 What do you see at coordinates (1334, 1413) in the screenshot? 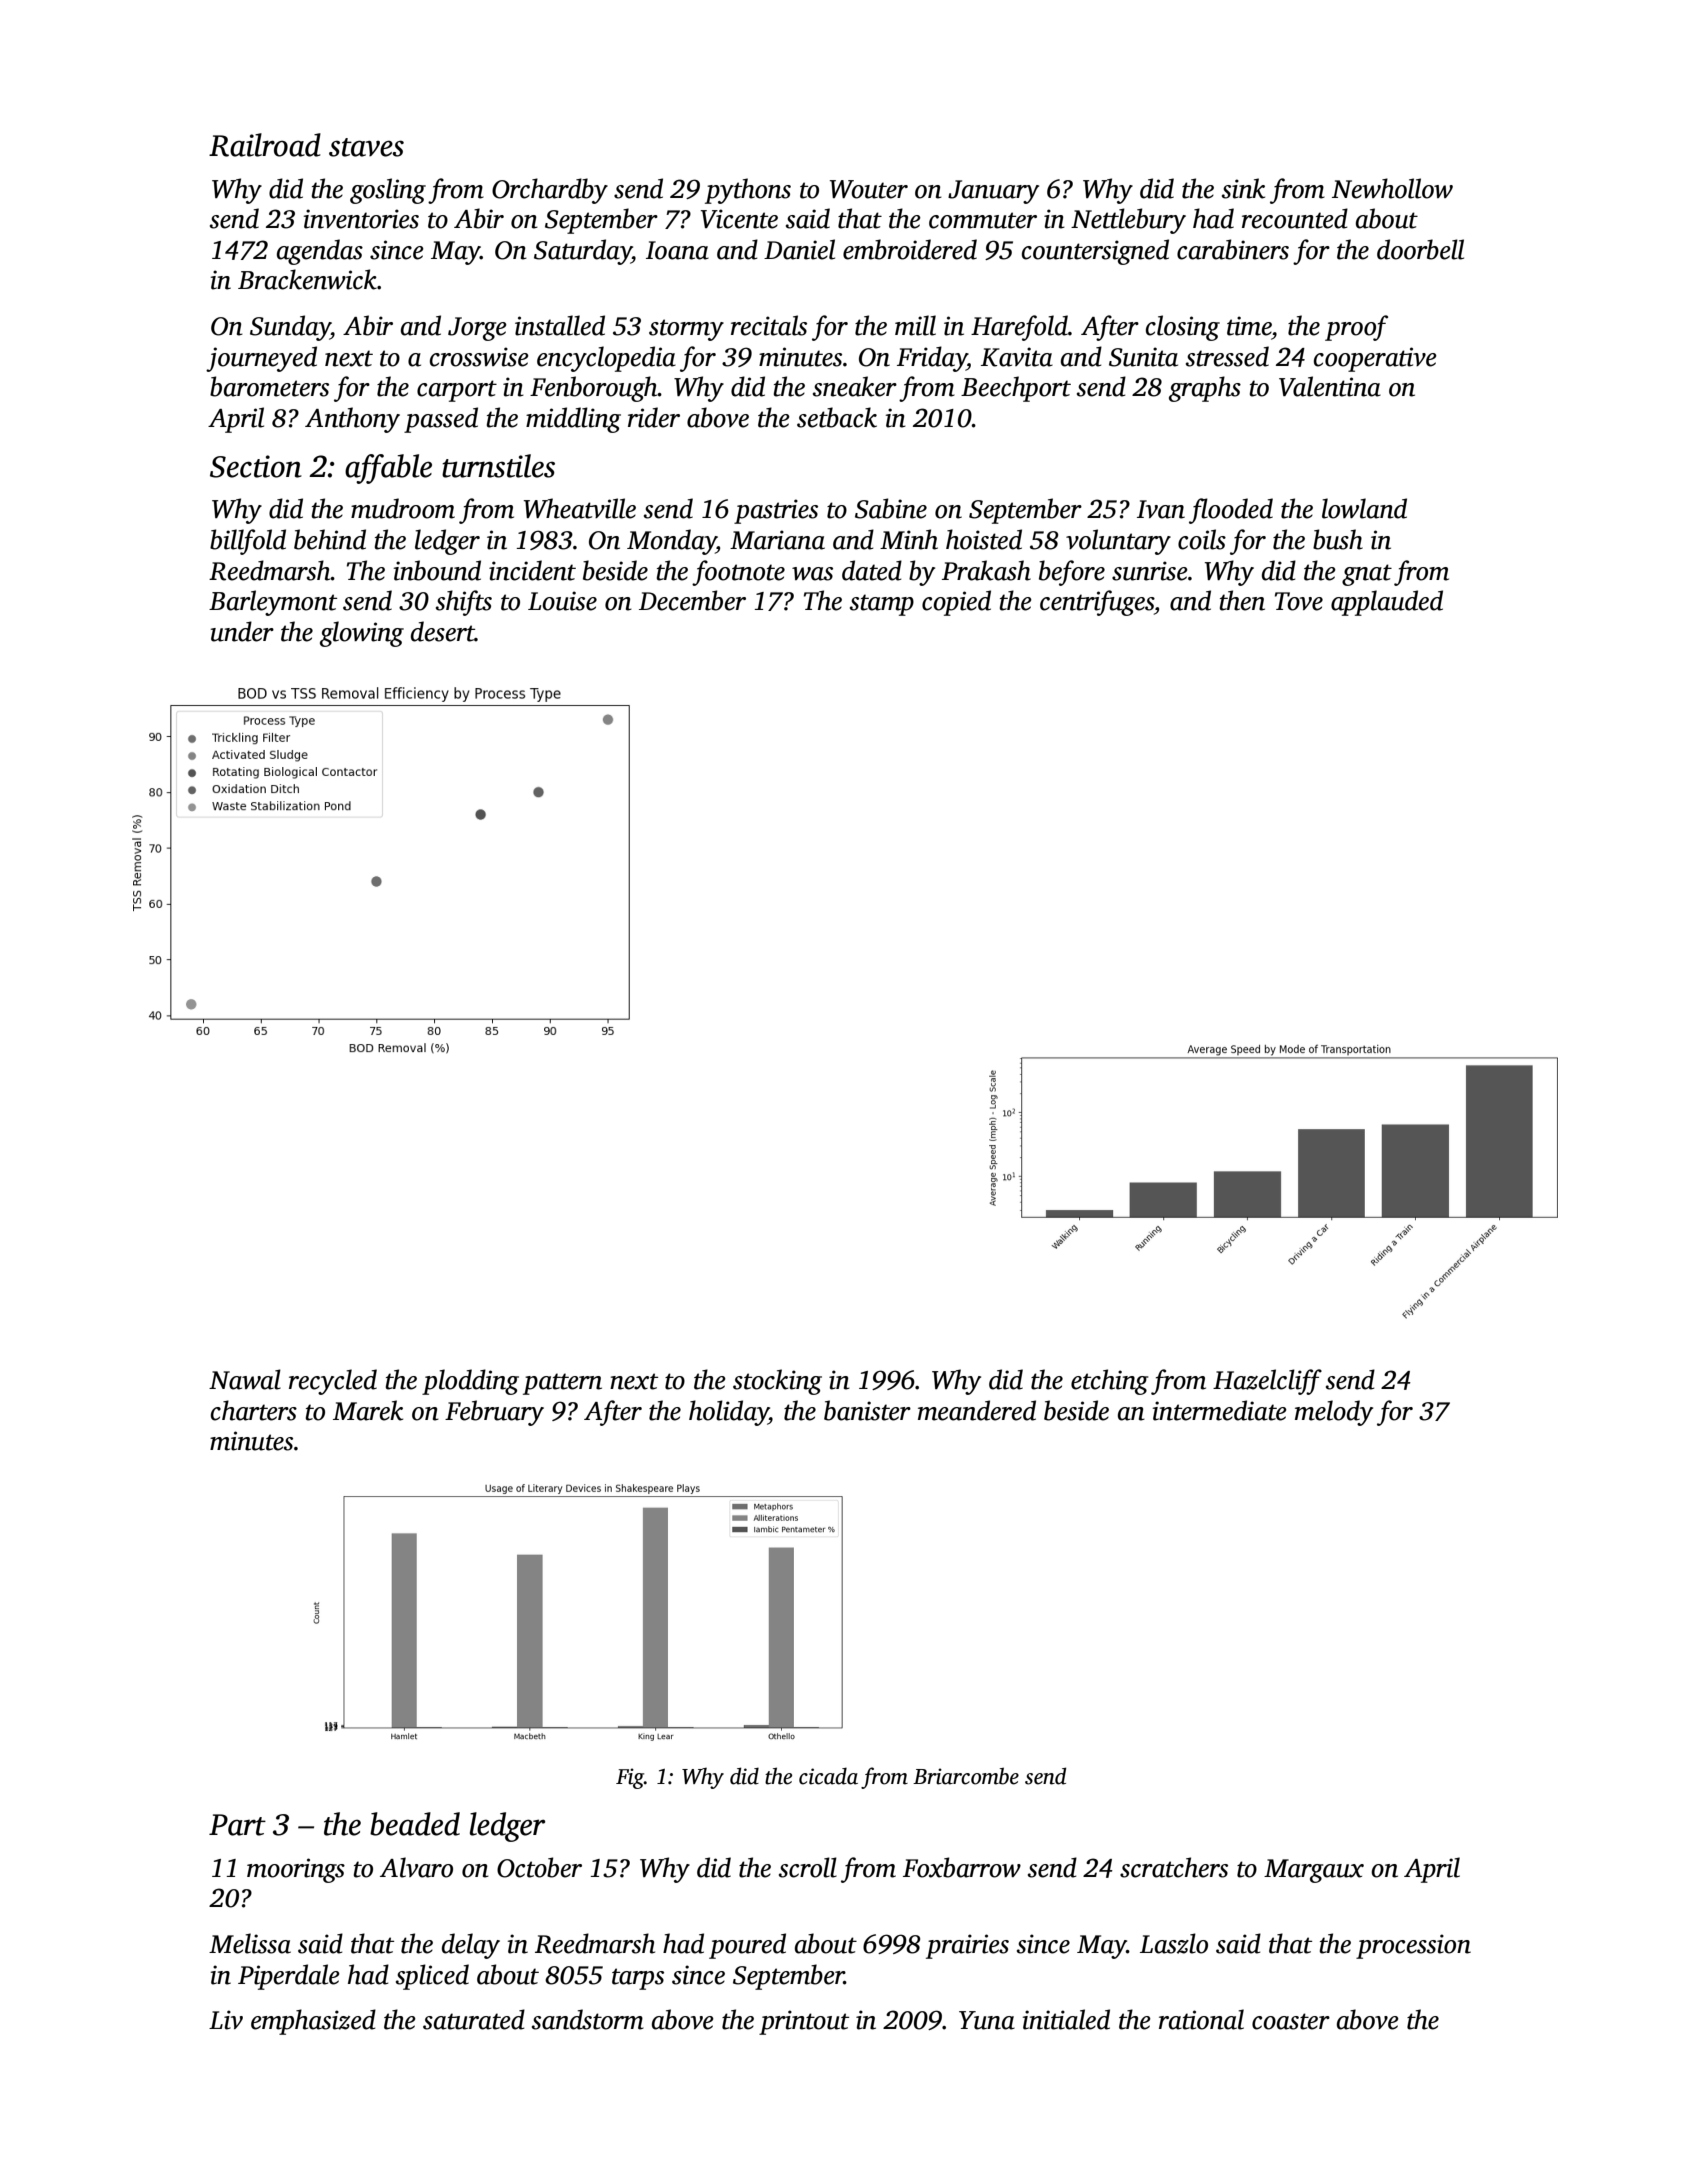
I see `melody` at bounding box center [1334, 1413].
